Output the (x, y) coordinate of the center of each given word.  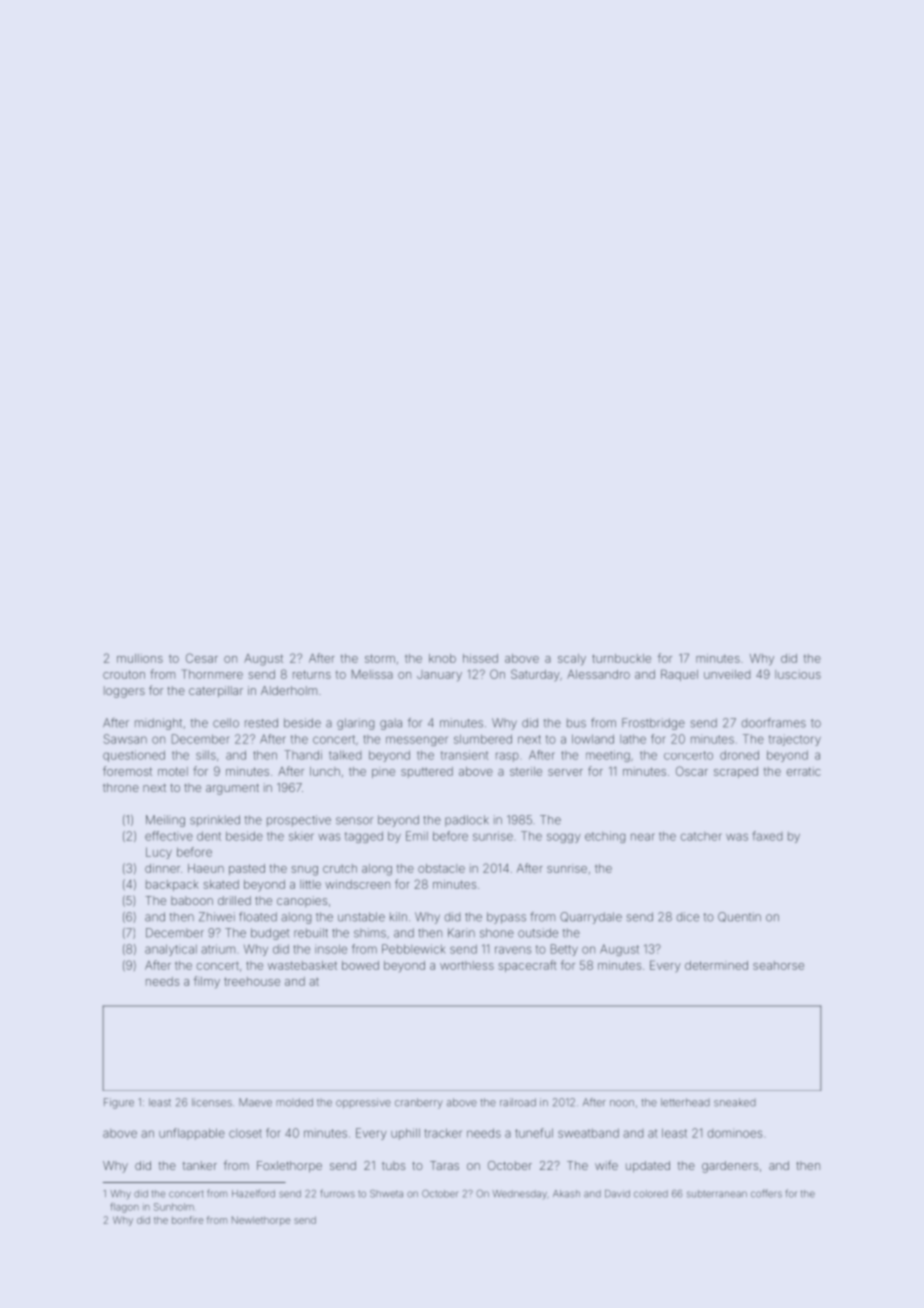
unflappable (192, 1134)
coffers (766, 1193)
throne (121, 787)
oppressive (363, 1103)
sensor (354, 821)
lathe (633, 739)
